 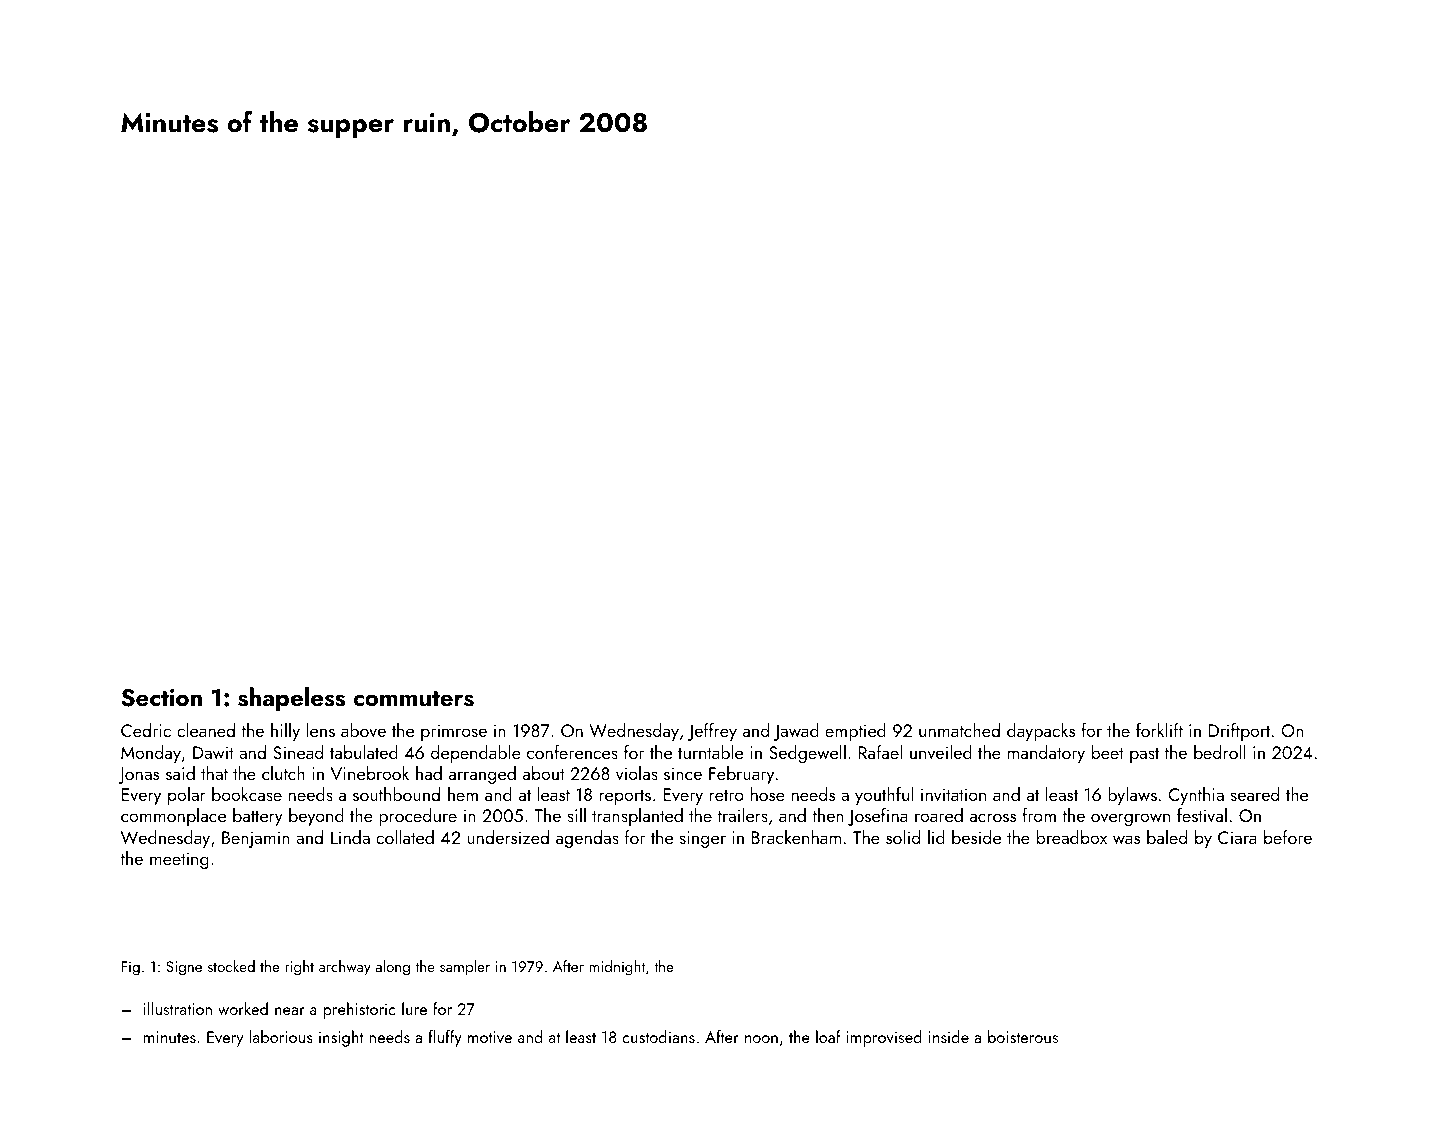 What do you see at coordinates (761, 1039) in the screenshot?
I see `noon` at bounding box center [761, 1039].
